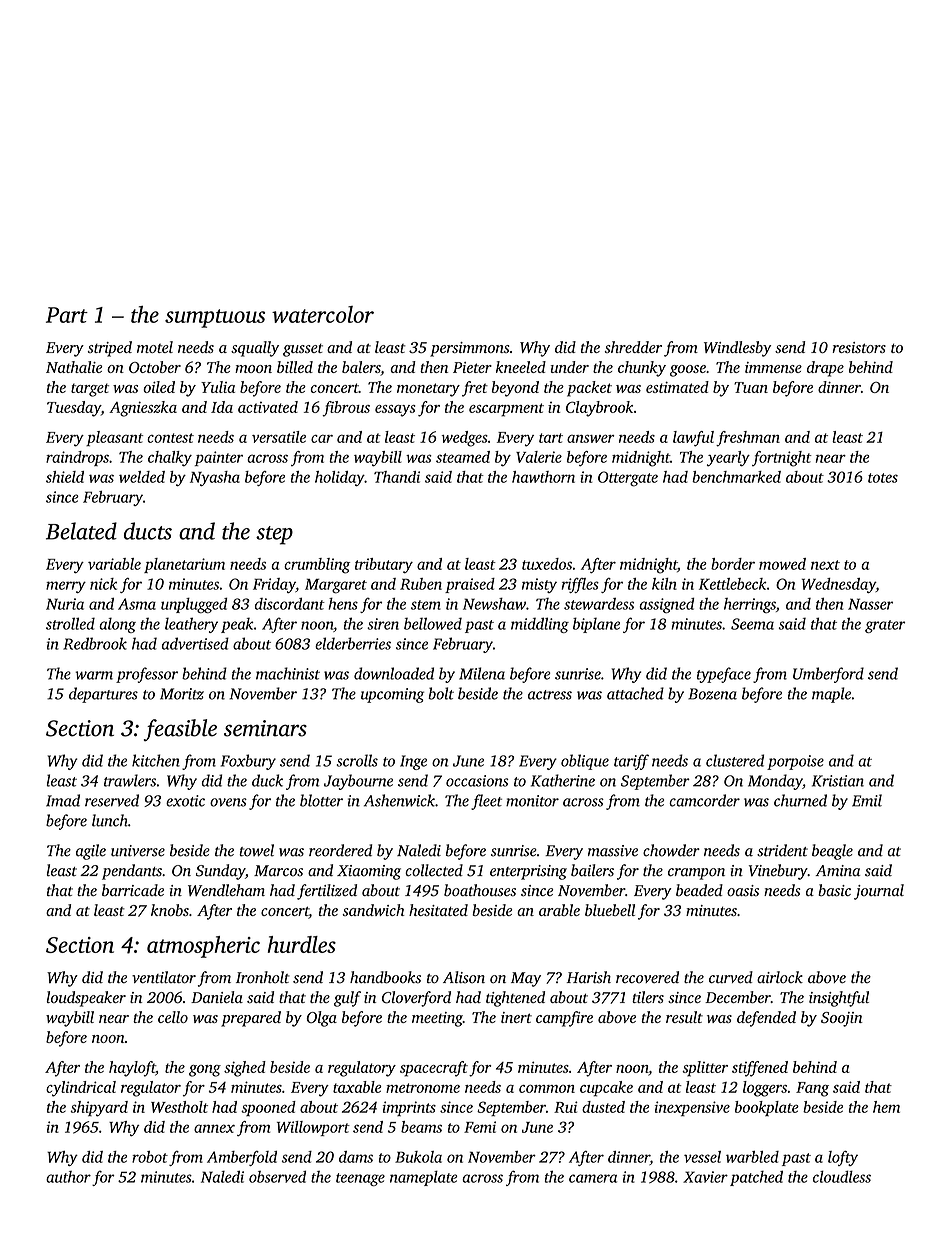 This image has width=952, height=1233. What do you see at coordinates (323, 314) in the image?
I see `watercolor` at bounding box center [323, 314].
